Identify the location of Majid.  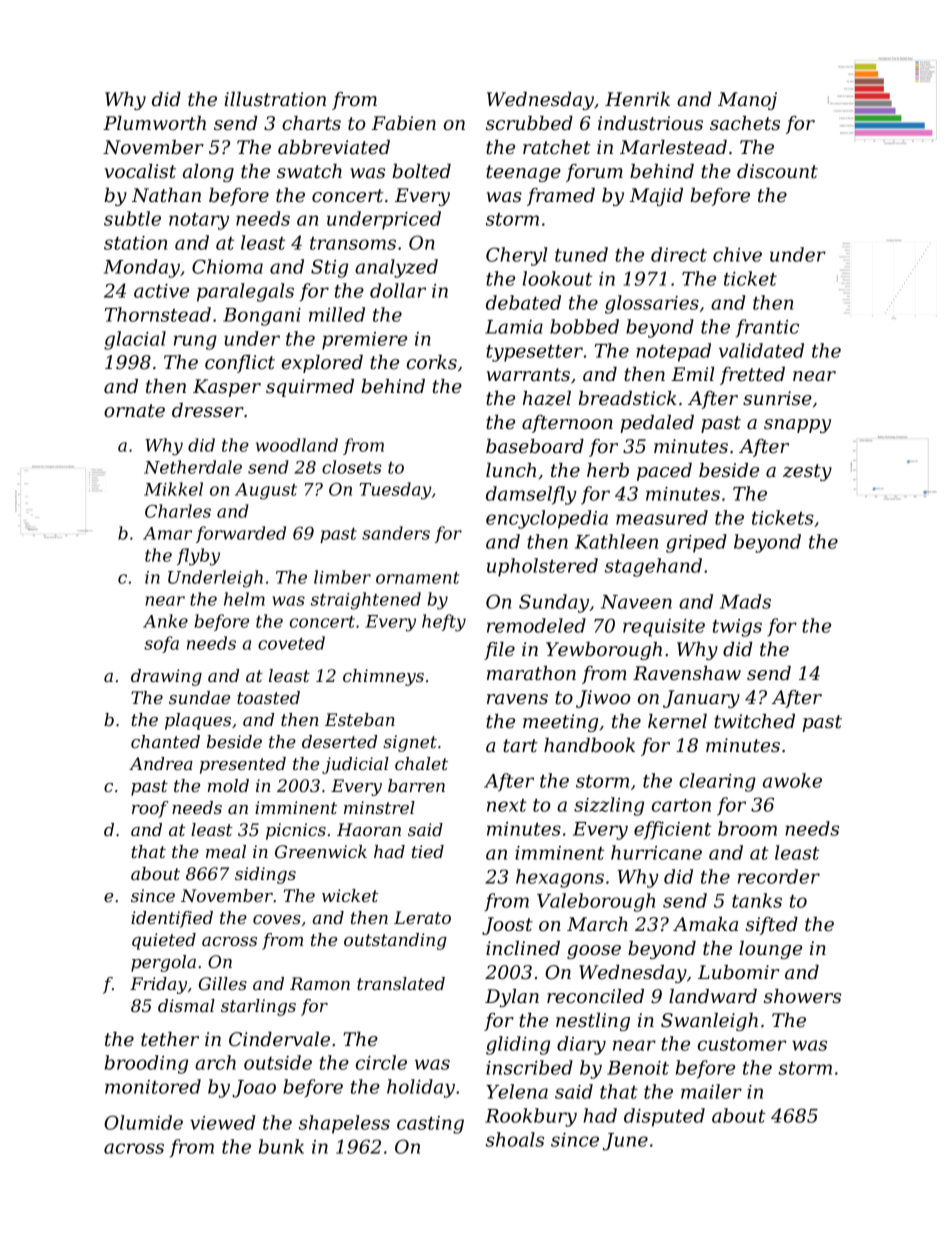
(656, 197).
